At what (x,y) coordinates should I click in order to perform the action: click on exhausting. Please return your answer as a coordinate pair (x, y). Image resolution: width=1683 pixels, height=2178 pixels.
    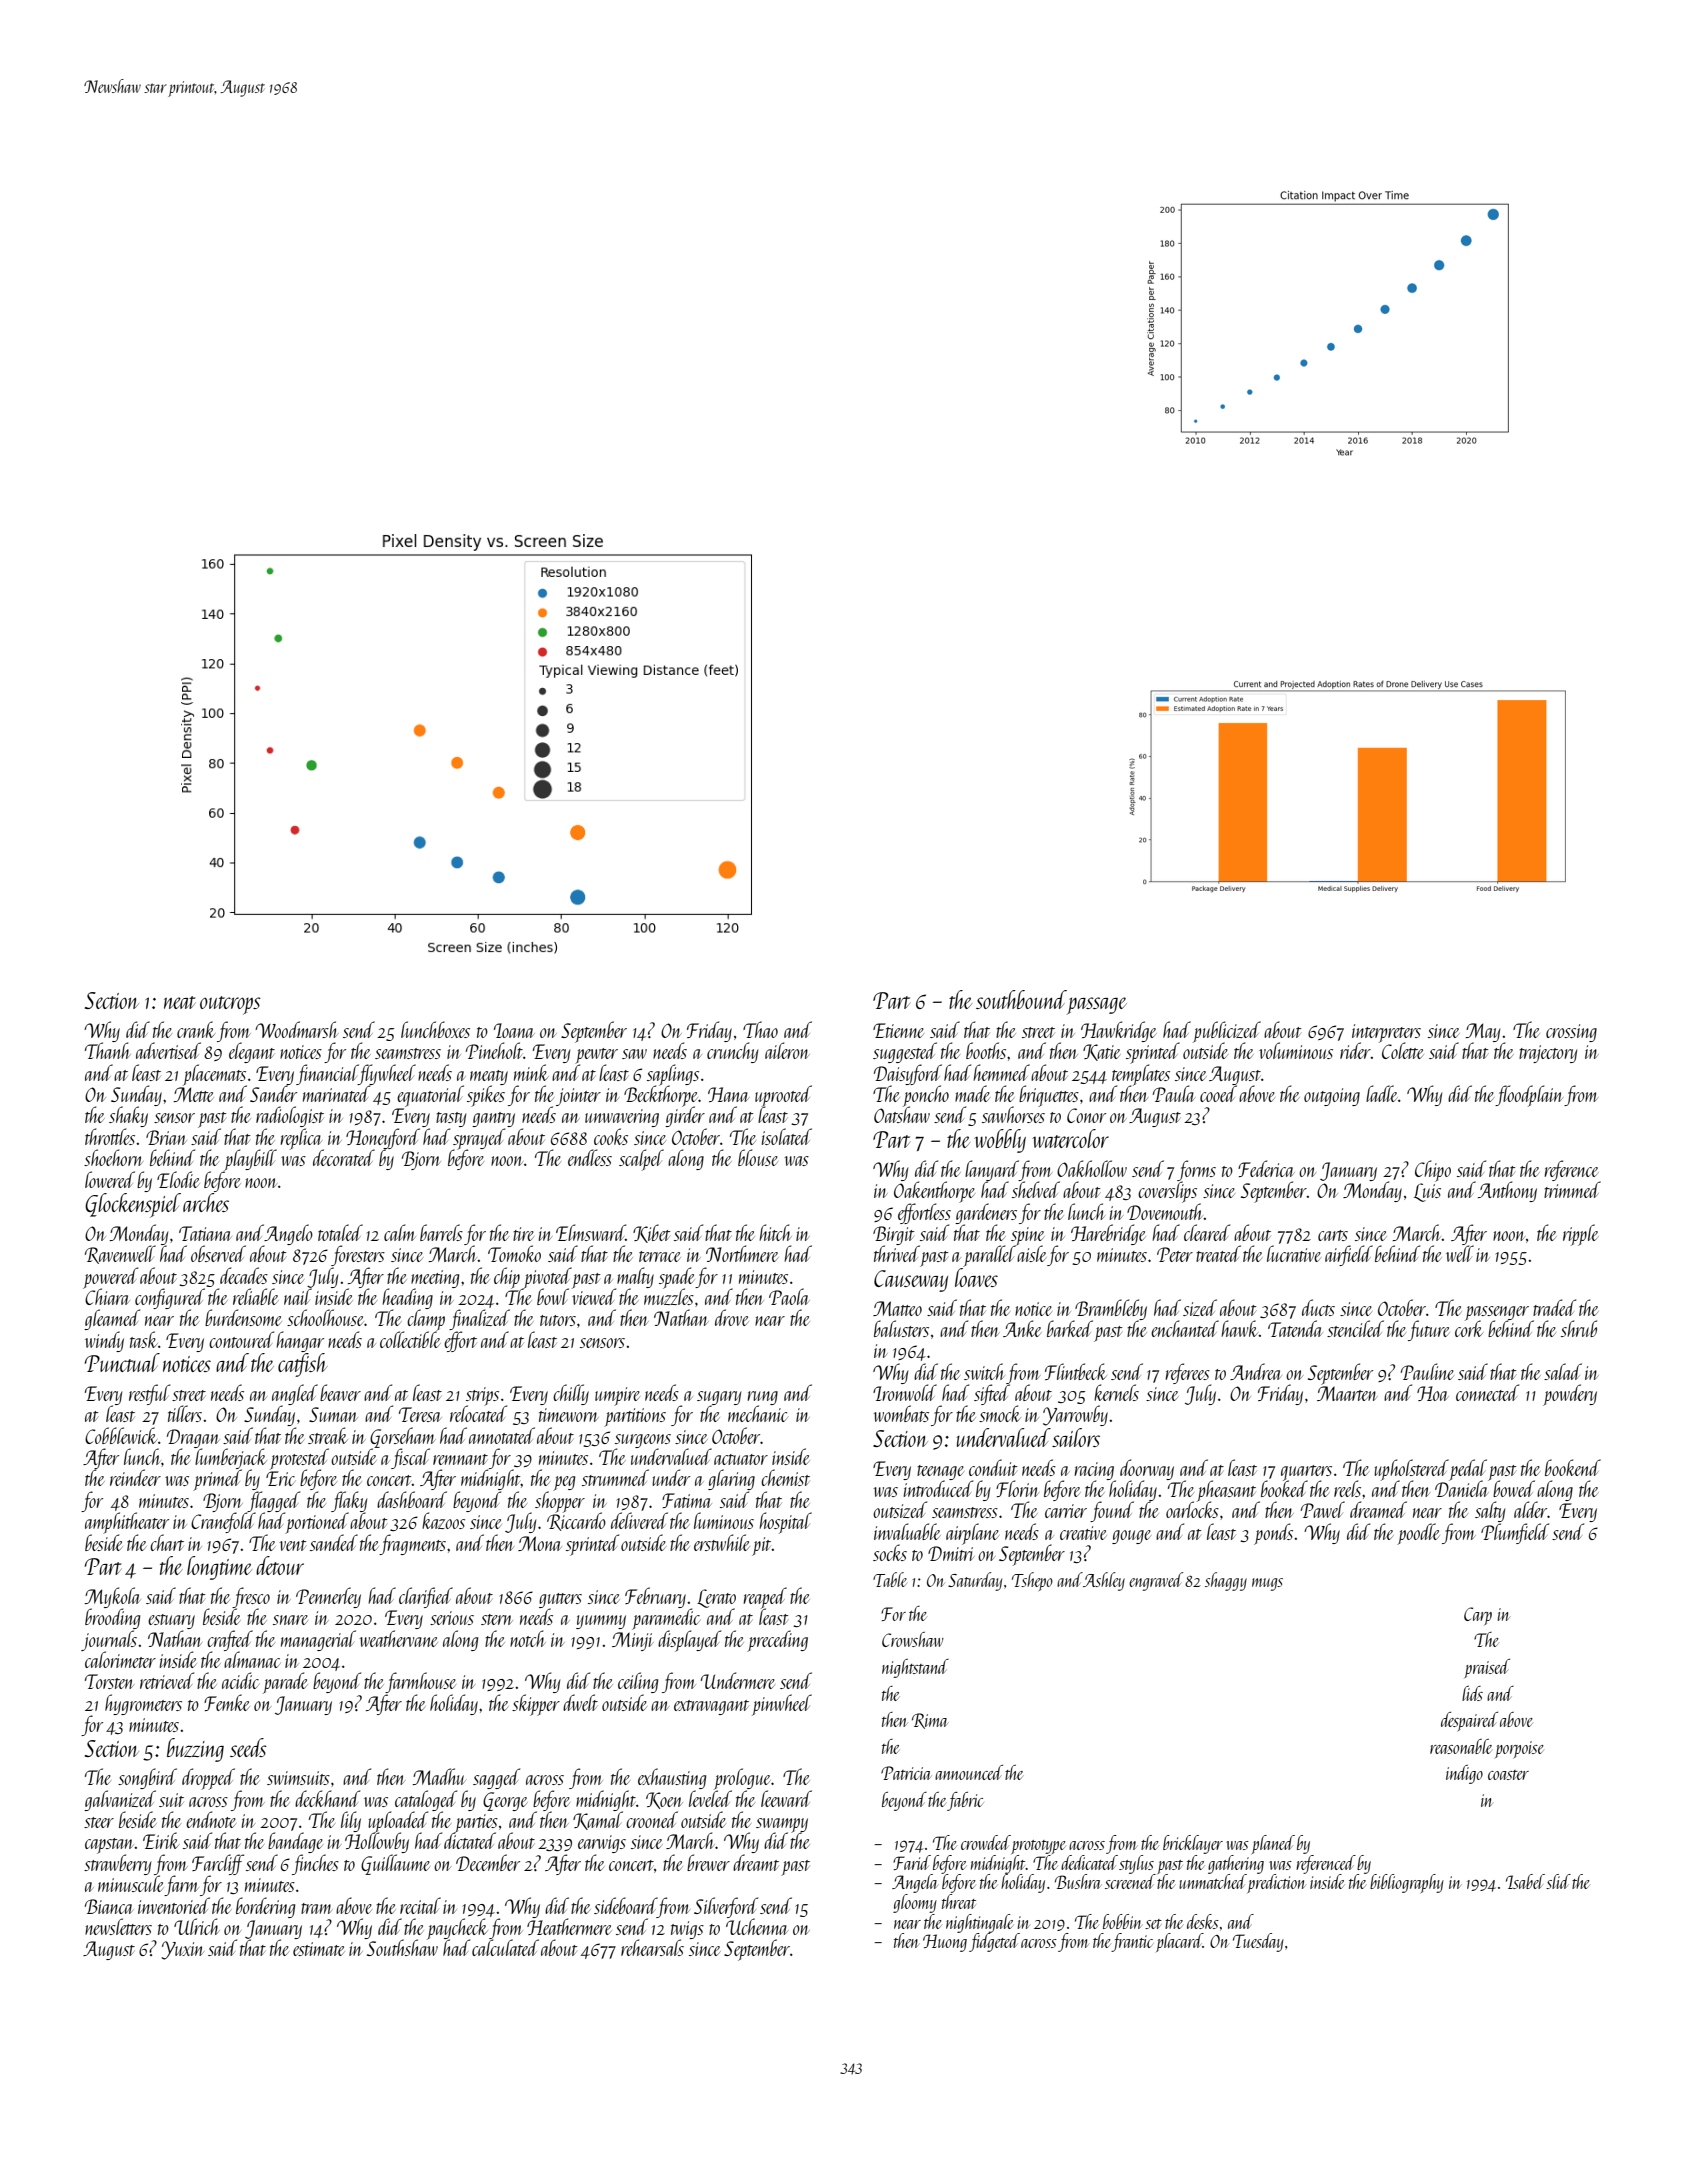
    Looking at the image, I should click on (672, 1778).
